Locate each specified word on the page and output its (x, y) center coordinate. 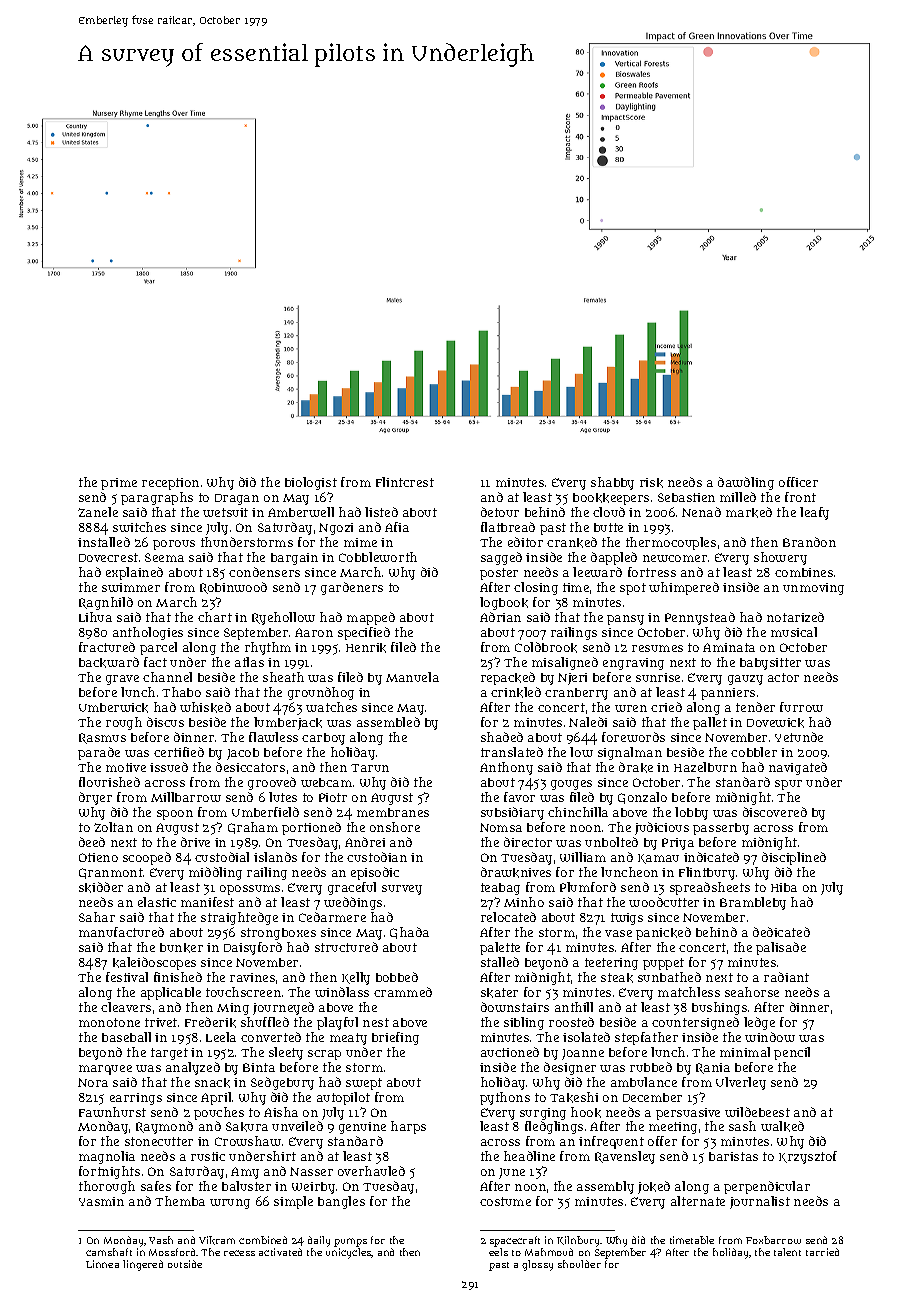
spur (788, 785)
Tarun (370, 768)
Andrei (365, 842)
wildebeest (757, 1112)
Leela (221, 1037)
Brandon (809, 542)
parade (99, 753)
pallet (710, 723)
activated (280, 1252)
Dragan (237, 499)
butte (608, 527)
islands (275, 857)
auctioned (510, 1052)
